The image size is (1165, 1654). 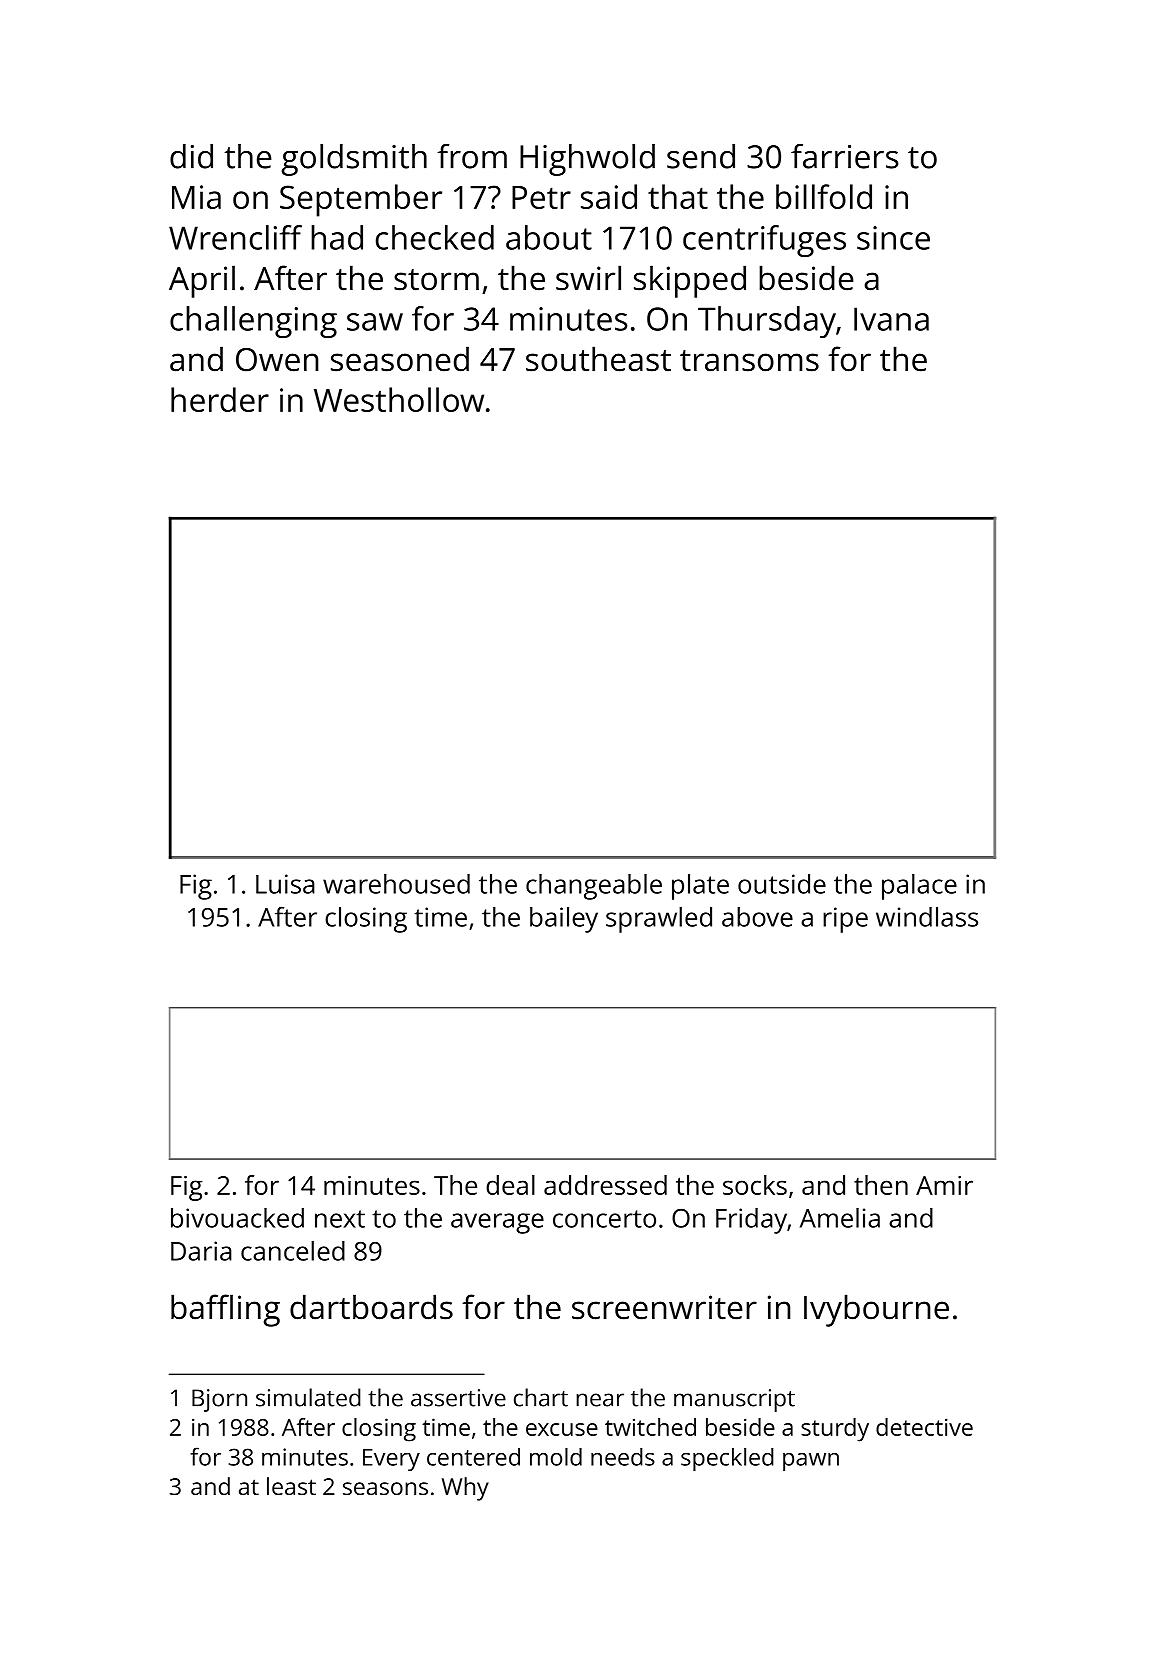 I want to click on average, so click(x=497, y=1223).
